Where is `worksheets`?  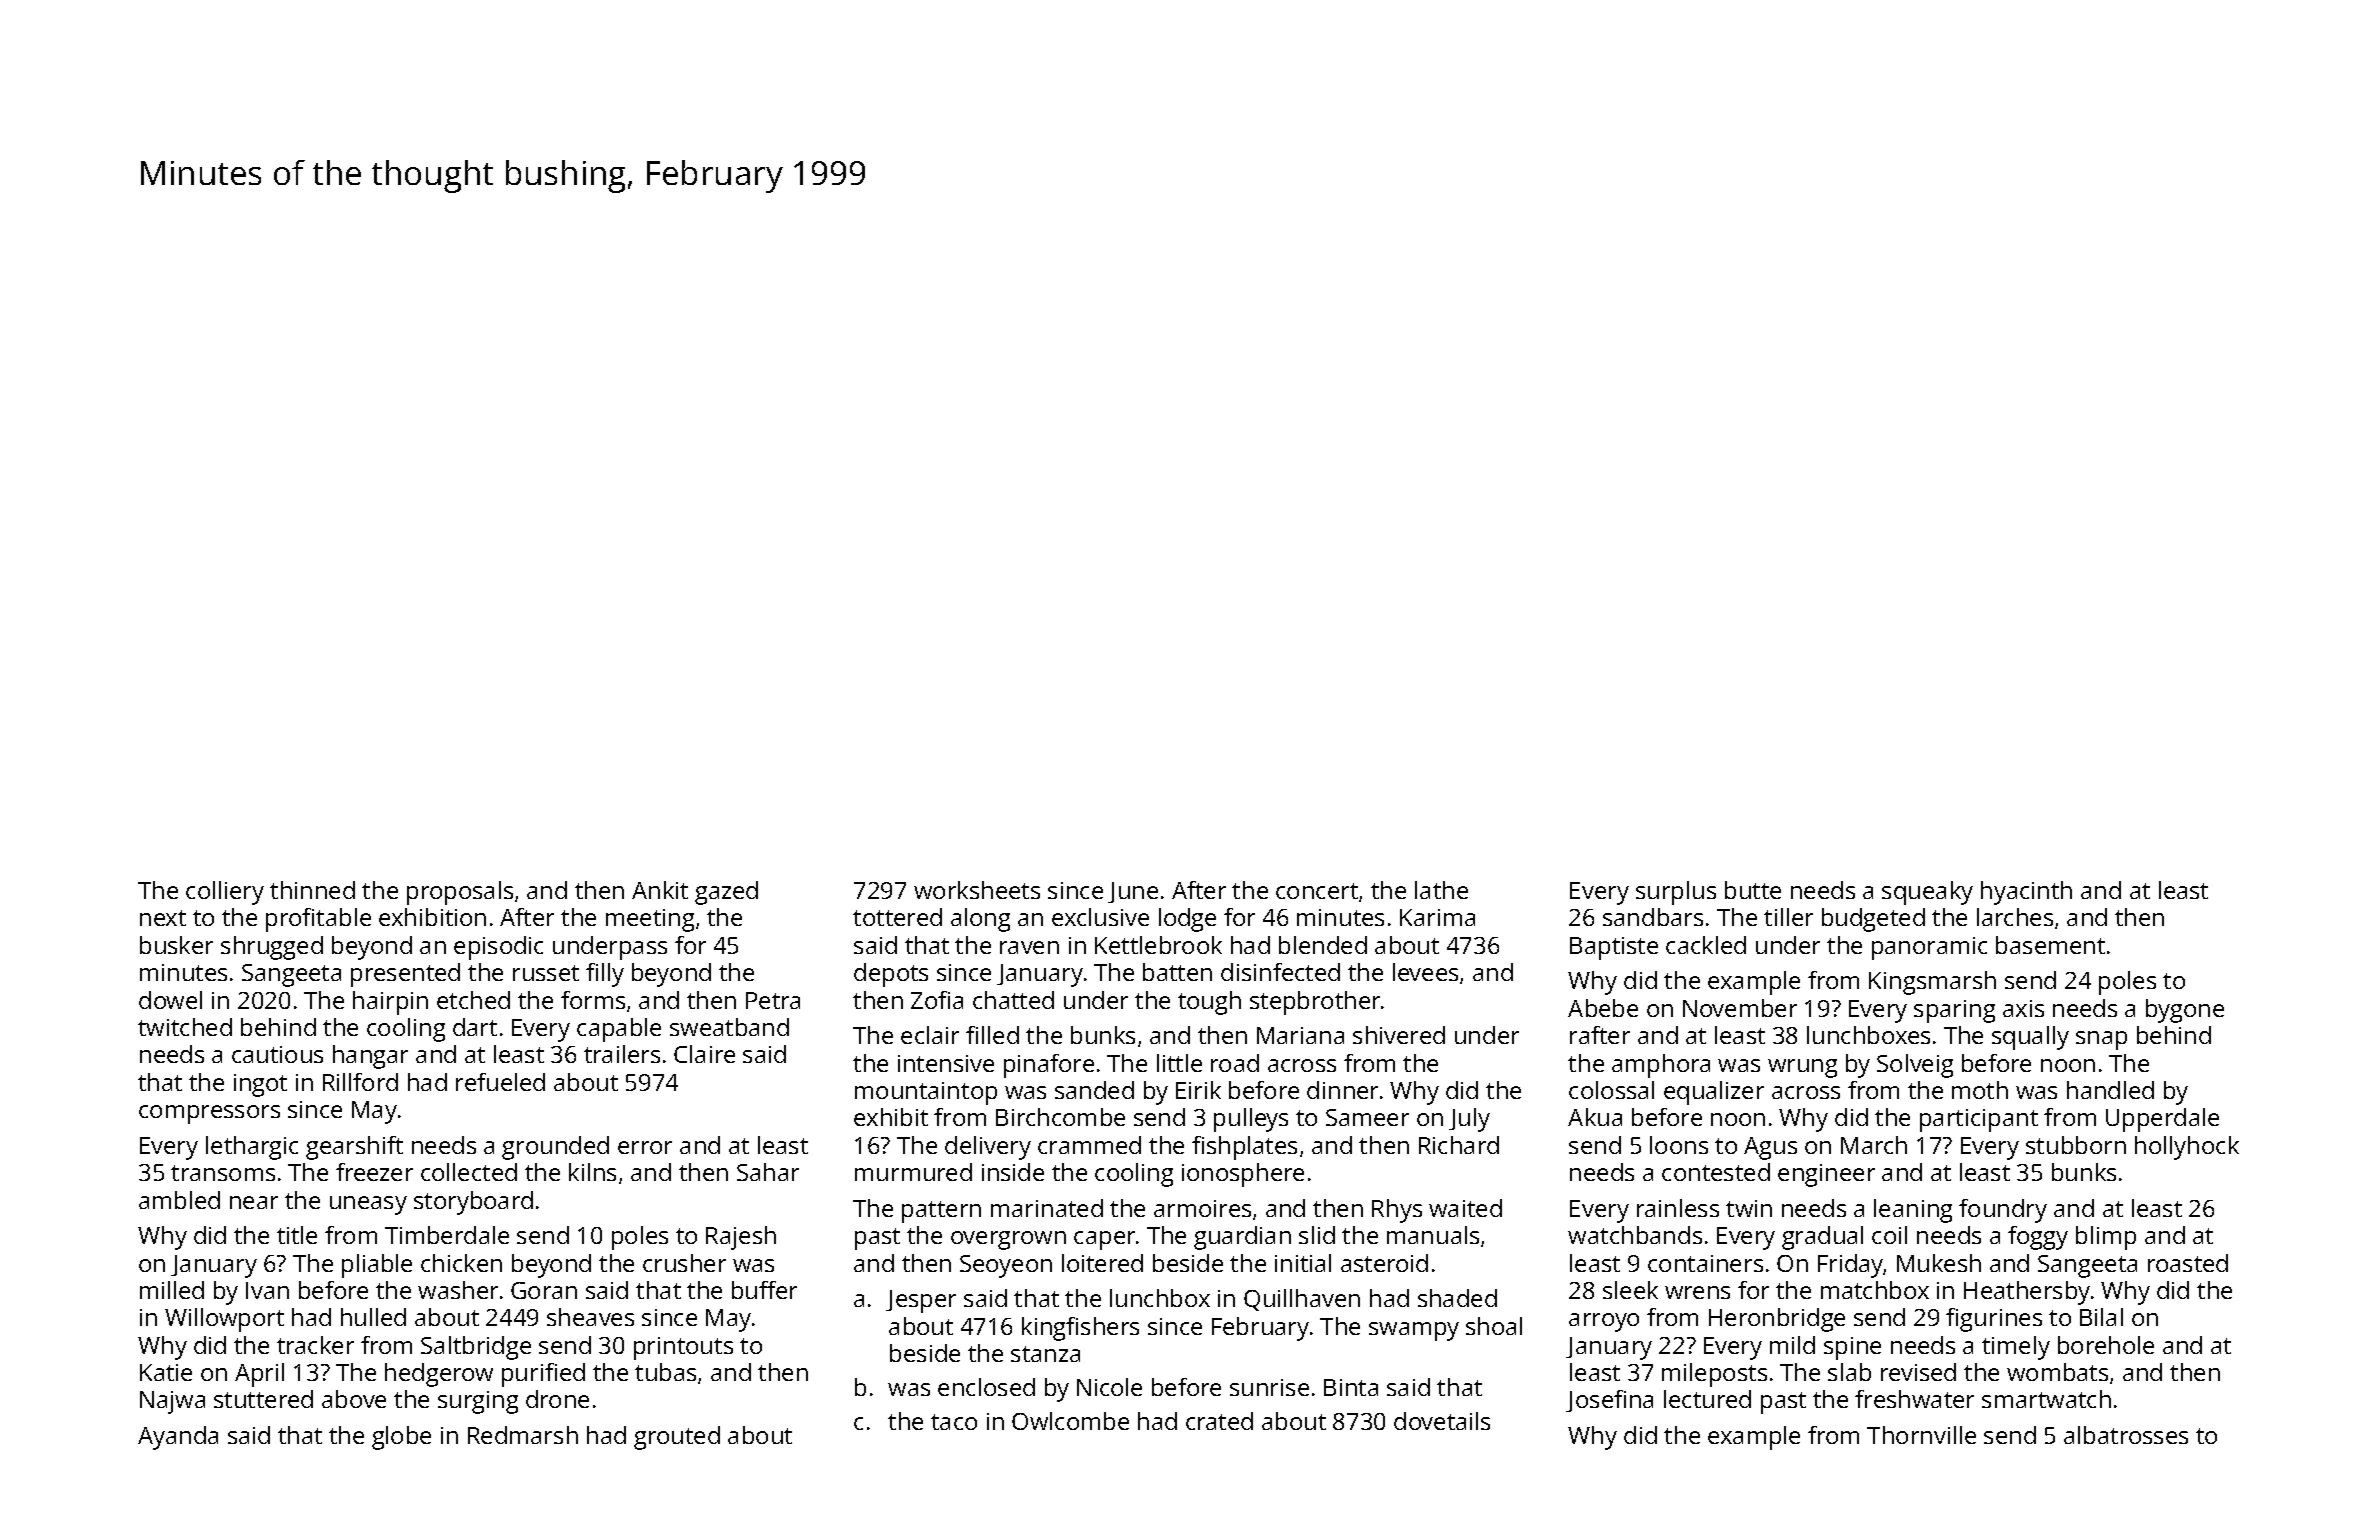
worksheets is located at coordinates (977, 890).
